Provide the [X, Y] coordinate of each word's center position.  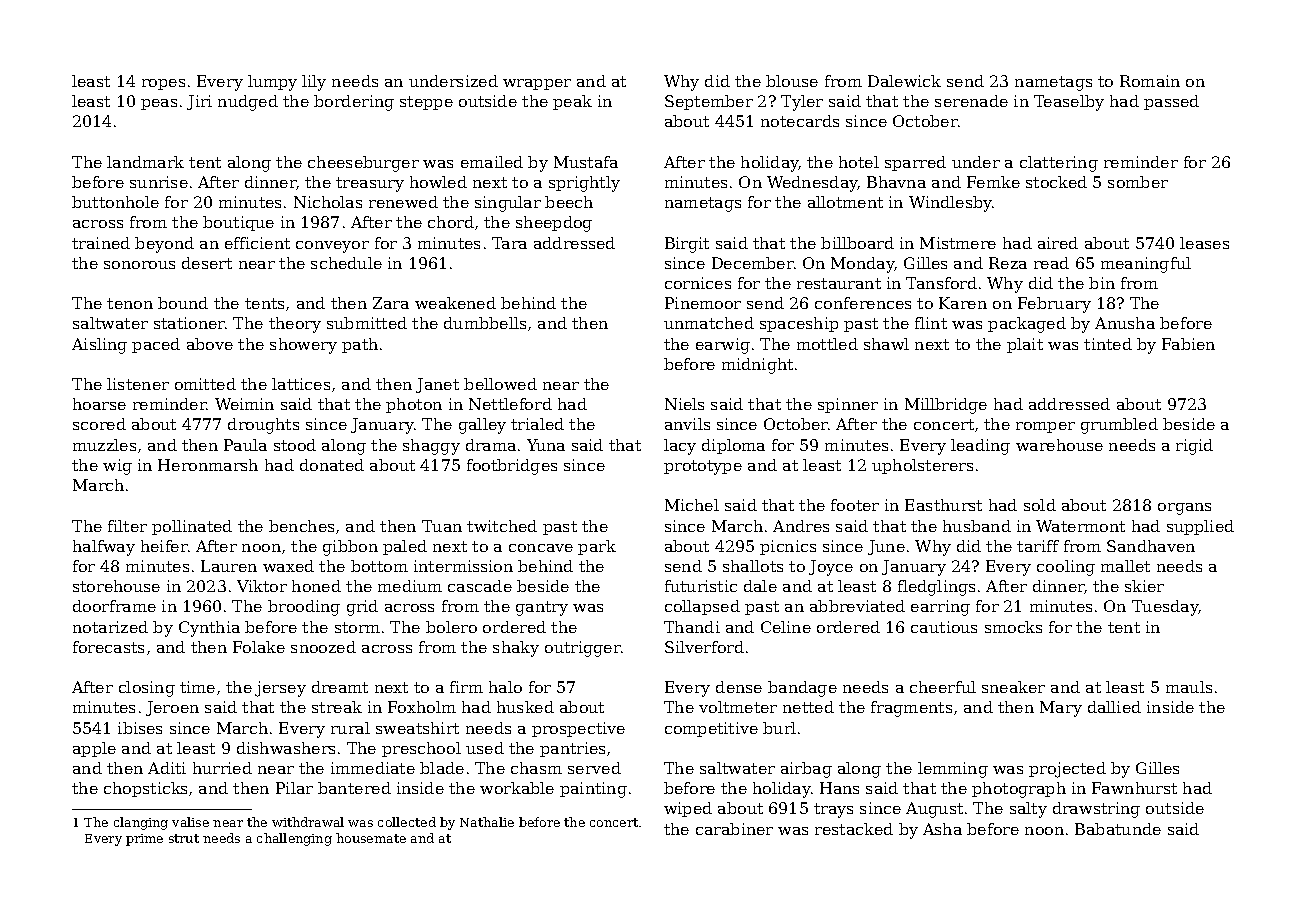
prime [144, 840]
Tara [509, 243]
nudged [248, 103]
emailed [492, 162]
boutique [238, 223]
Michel [692, 505]
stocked [1056, 182]
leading [980, 447]
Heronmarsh [208, 465]
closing [147, 689]
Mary [1061, 709]
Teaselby [1069, 103]
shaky [516, 649]
